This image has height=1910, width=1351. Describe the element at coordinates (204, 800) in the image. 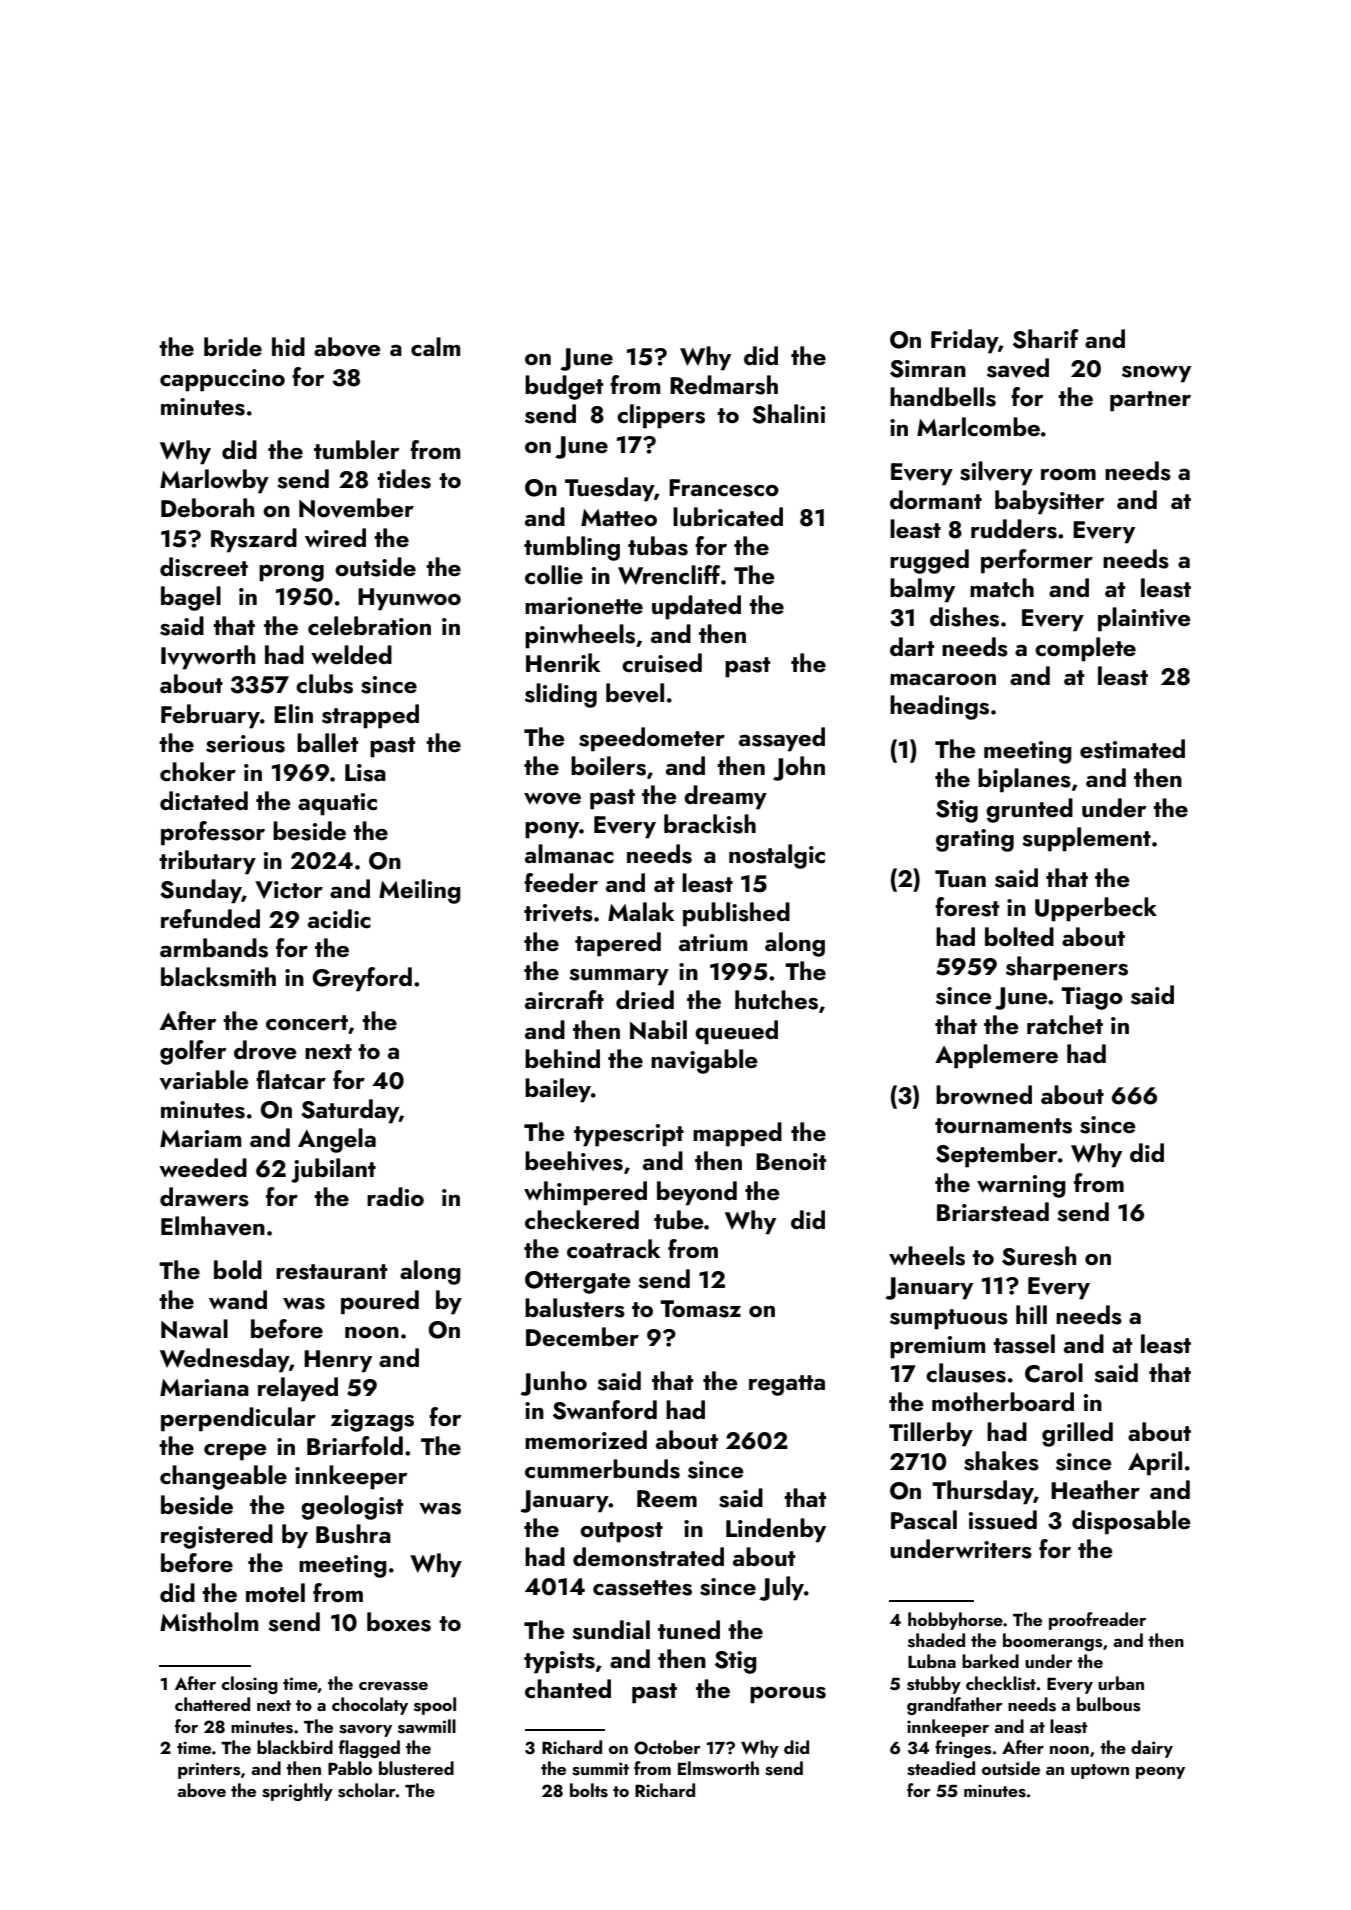

I see `dictated` at that location.
